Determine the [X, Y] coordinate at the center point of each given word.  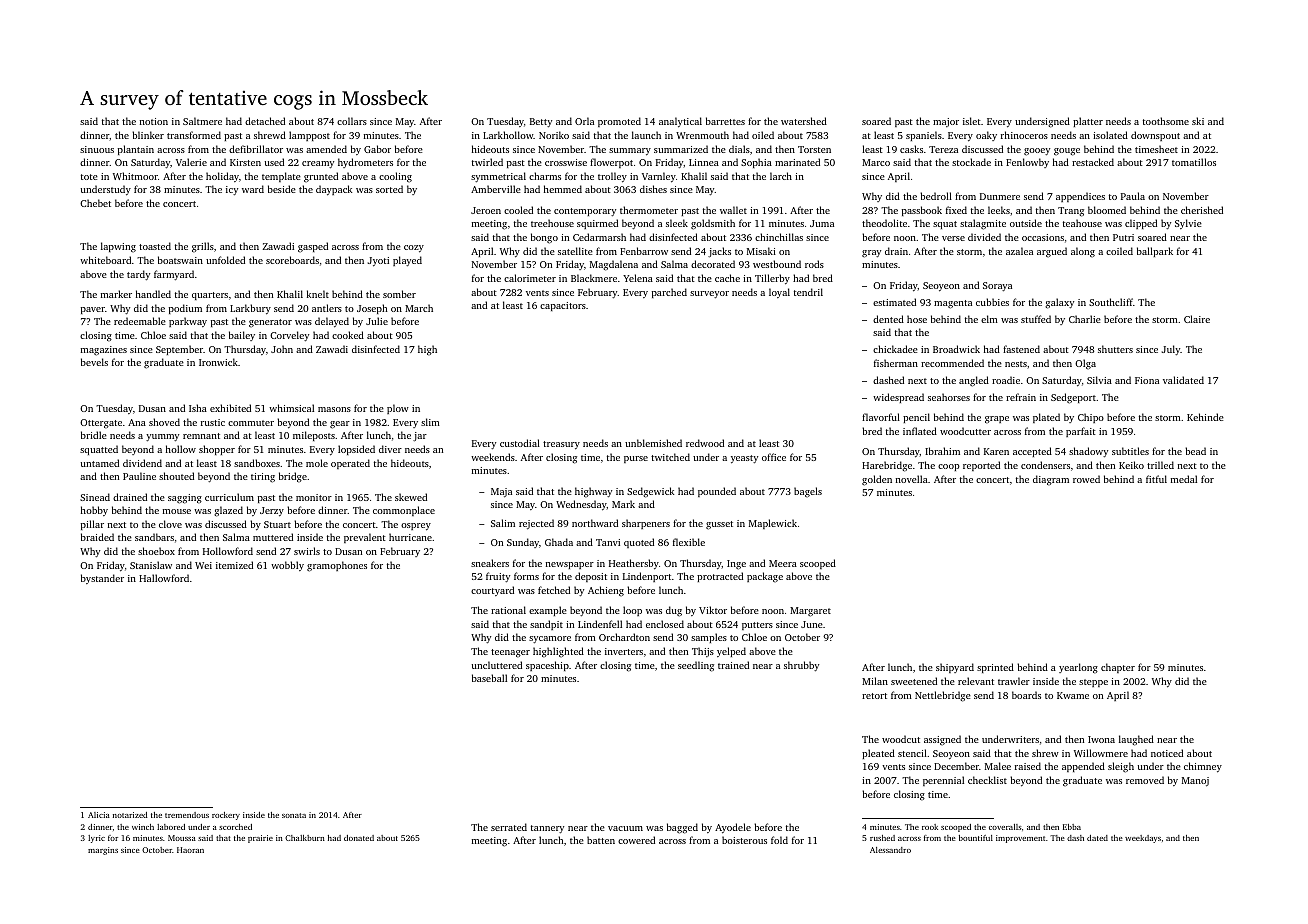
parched [669, 293]
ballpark [1155, 252]
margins [103, 851]
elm [989, 319]
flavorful [881, 417]
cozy [414, 249]
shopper [217, 450]
